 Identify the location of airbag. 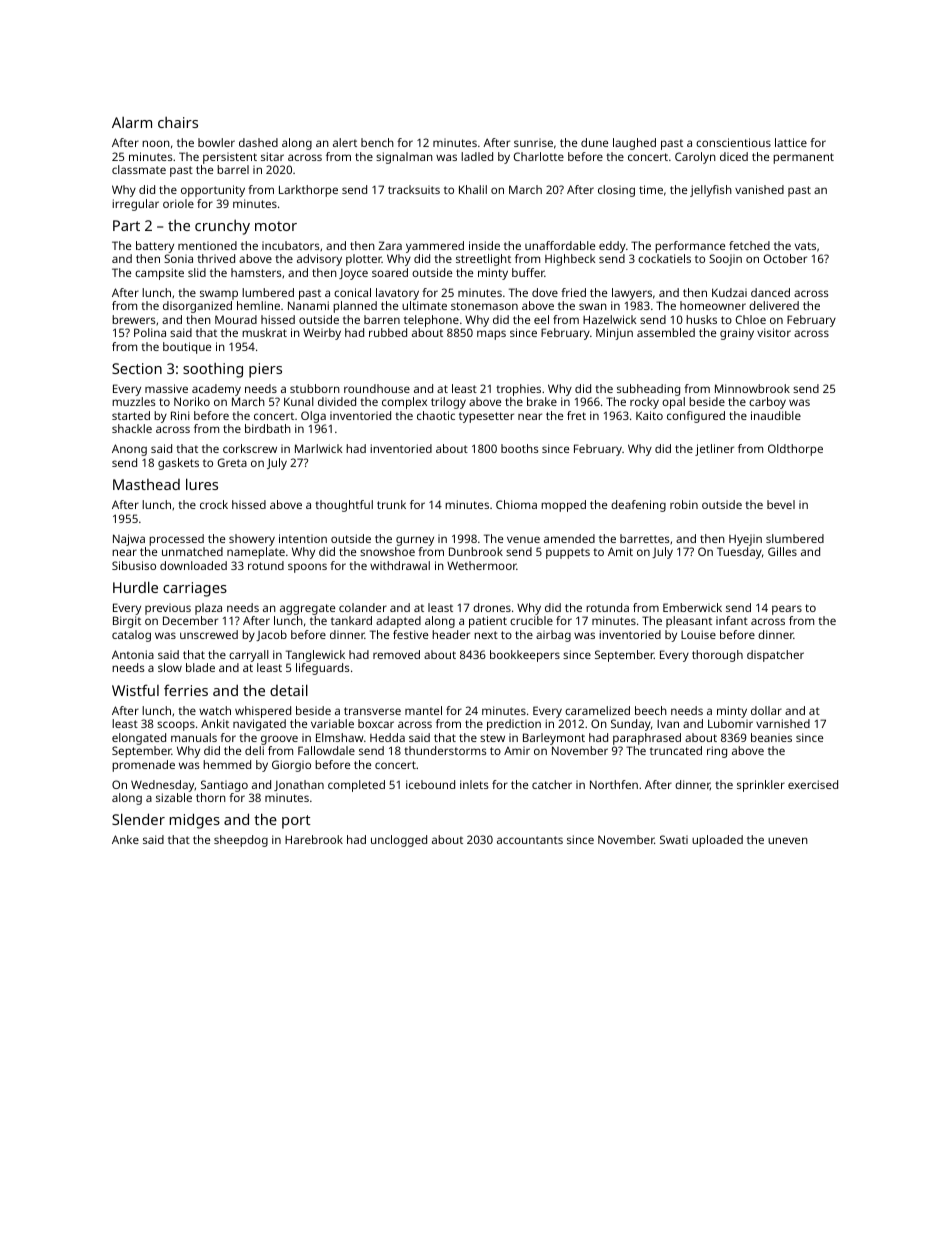
(553, 636).
